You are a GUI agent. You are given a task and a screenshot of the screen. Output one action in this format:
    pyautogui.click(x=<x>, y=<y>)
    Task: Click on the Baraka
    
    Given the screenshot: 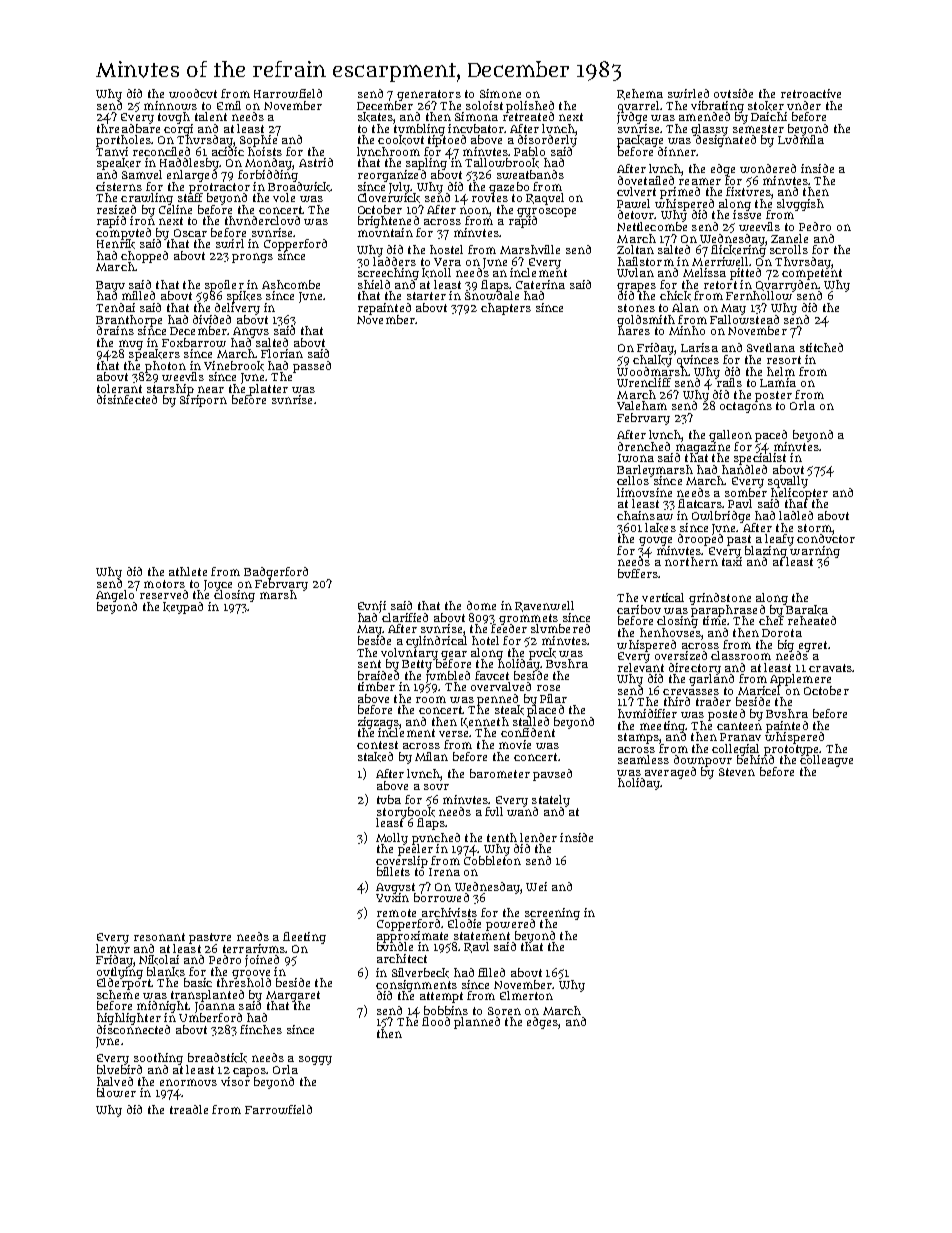 What is the action you would take?
    pyautogui.click(x=807, y=610)
